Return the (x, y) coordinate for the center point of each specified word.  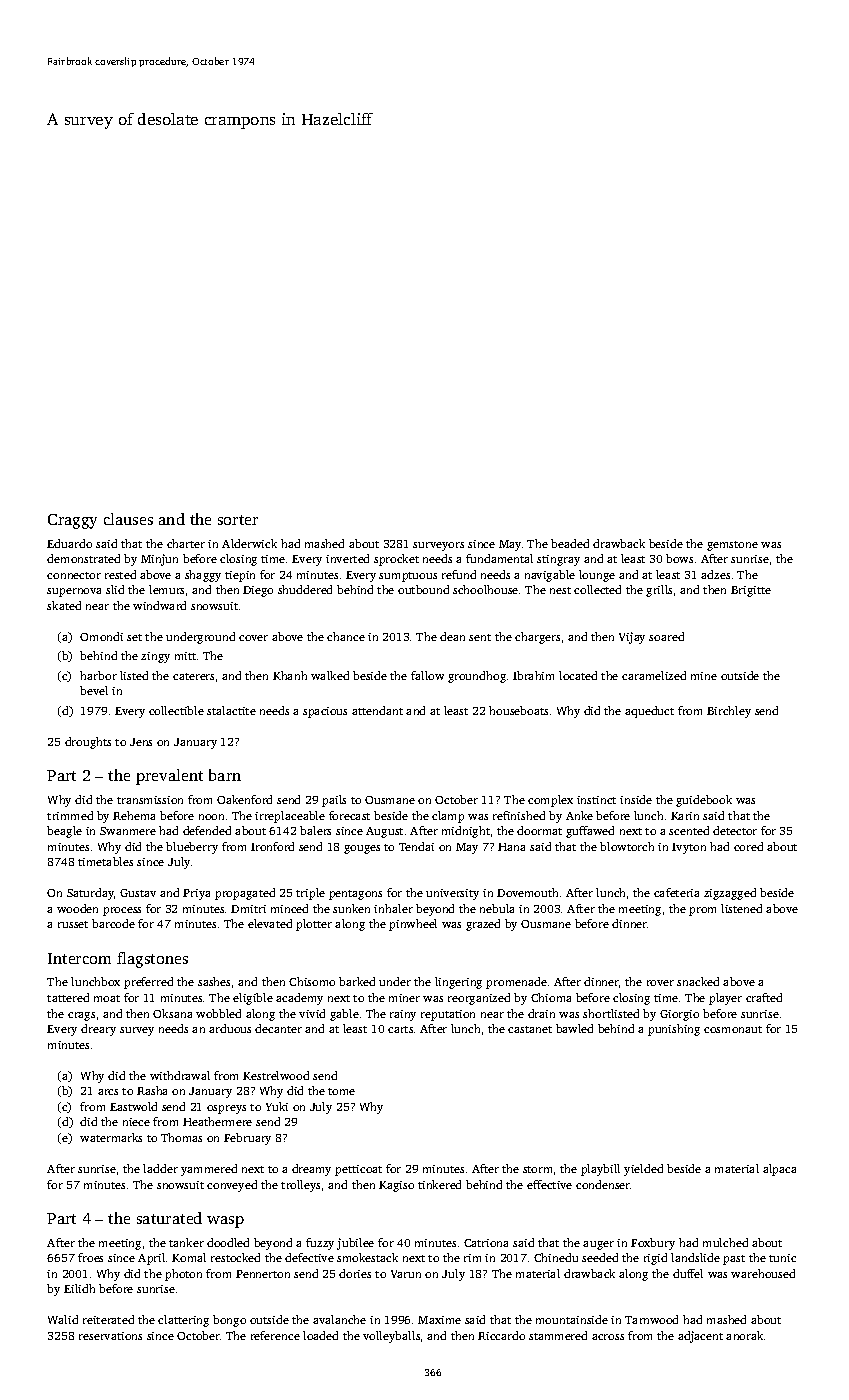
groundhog (477, 677)
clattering (183, 1321)
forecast (349, 815)
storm (537, 1169)
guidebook (704, 801)
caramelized (654, 675)
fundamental (499, 558)
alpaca (779, 1170)
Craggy (72, 521)
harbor (98, 675)
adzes (715, 574)
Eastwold (133, 1106)
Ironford (272, 846)
